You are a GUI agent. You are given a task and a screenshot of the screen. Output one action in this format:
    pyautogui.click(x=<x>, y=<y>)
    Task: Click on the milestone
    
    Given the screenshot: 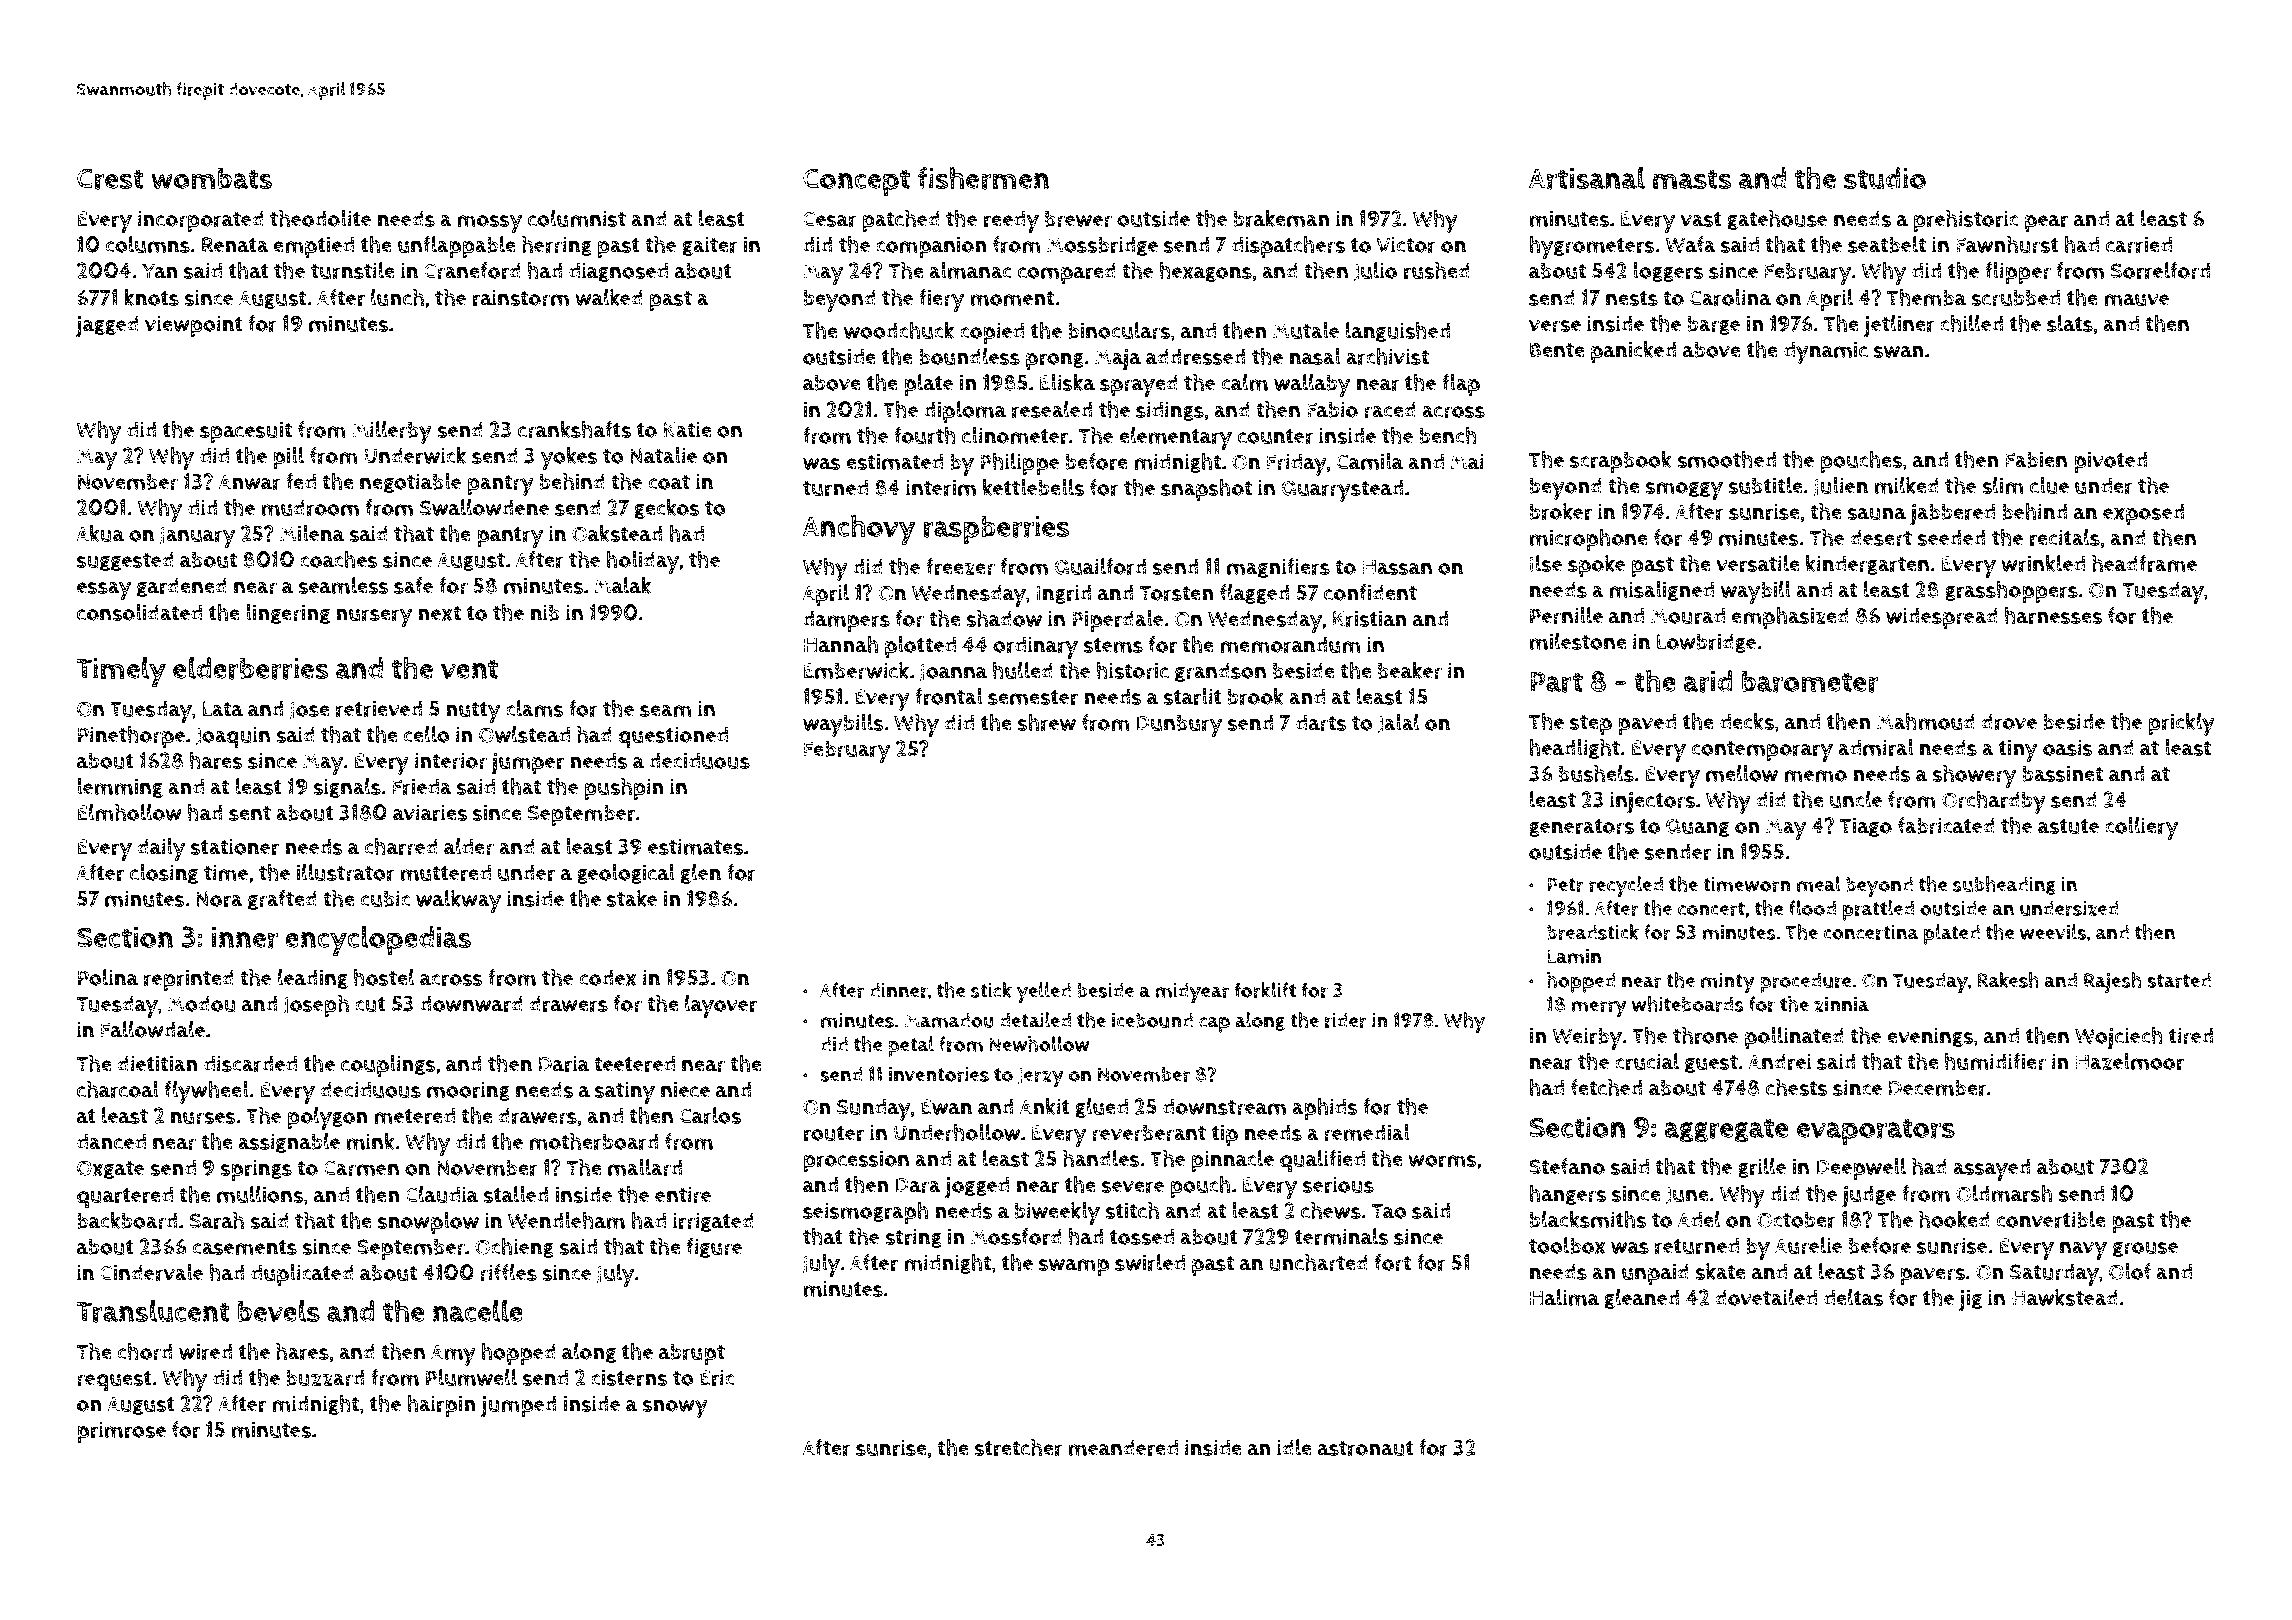 What is the action you would take?
    pyautogui.click(x=1578, y=641)
